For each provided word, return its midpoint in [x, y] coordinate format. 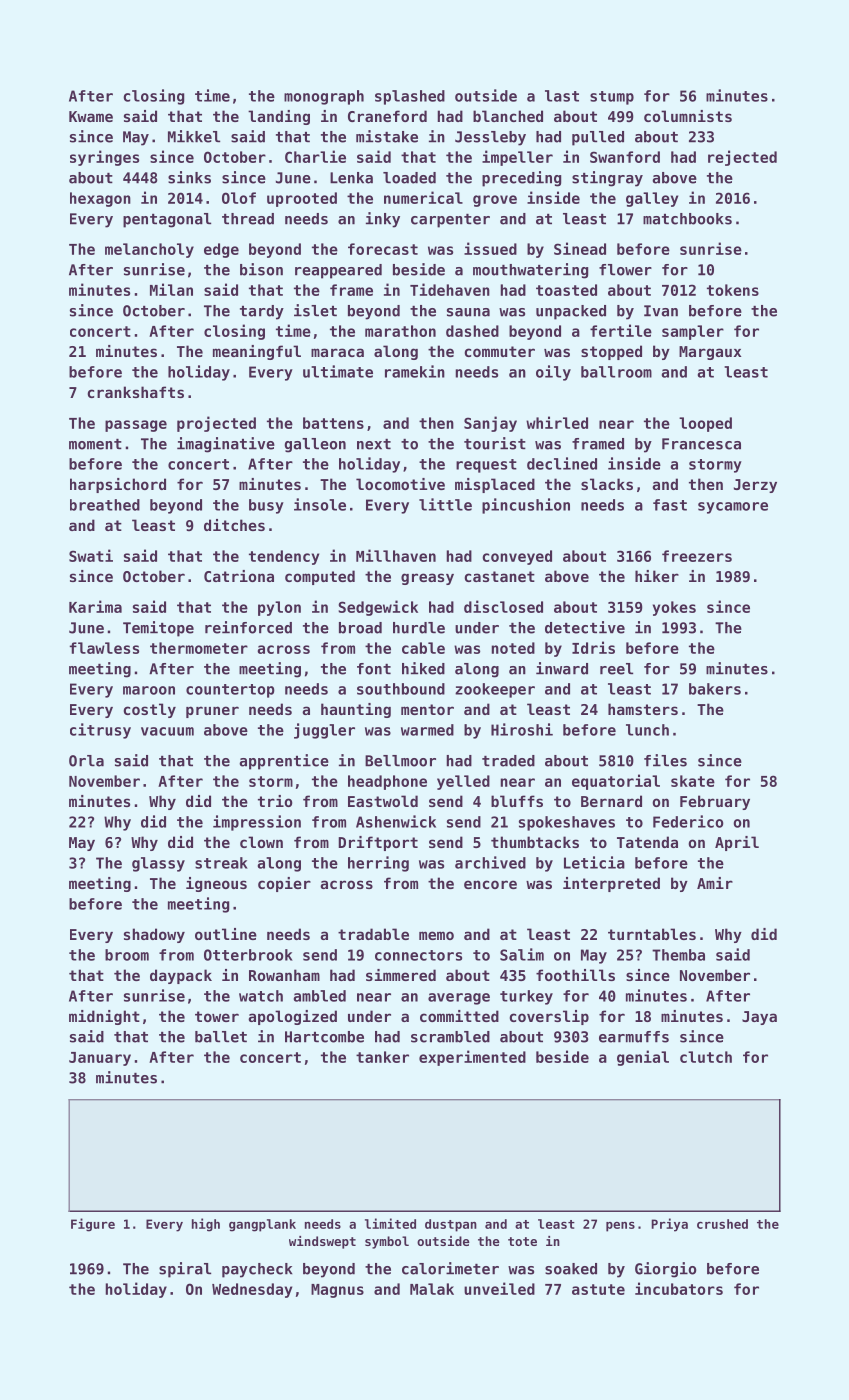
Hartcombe [324, 1037]
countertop [230, 691]
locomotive [400, 484]
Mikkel [194, 136]
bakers [715, 689]
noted [513, 648]
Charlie [315, 156]
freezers [697, 556]
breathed [105, 505]
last [562, 96]
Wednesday [252, 1290]
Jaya [759, 1018]
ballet [221, 1037]
